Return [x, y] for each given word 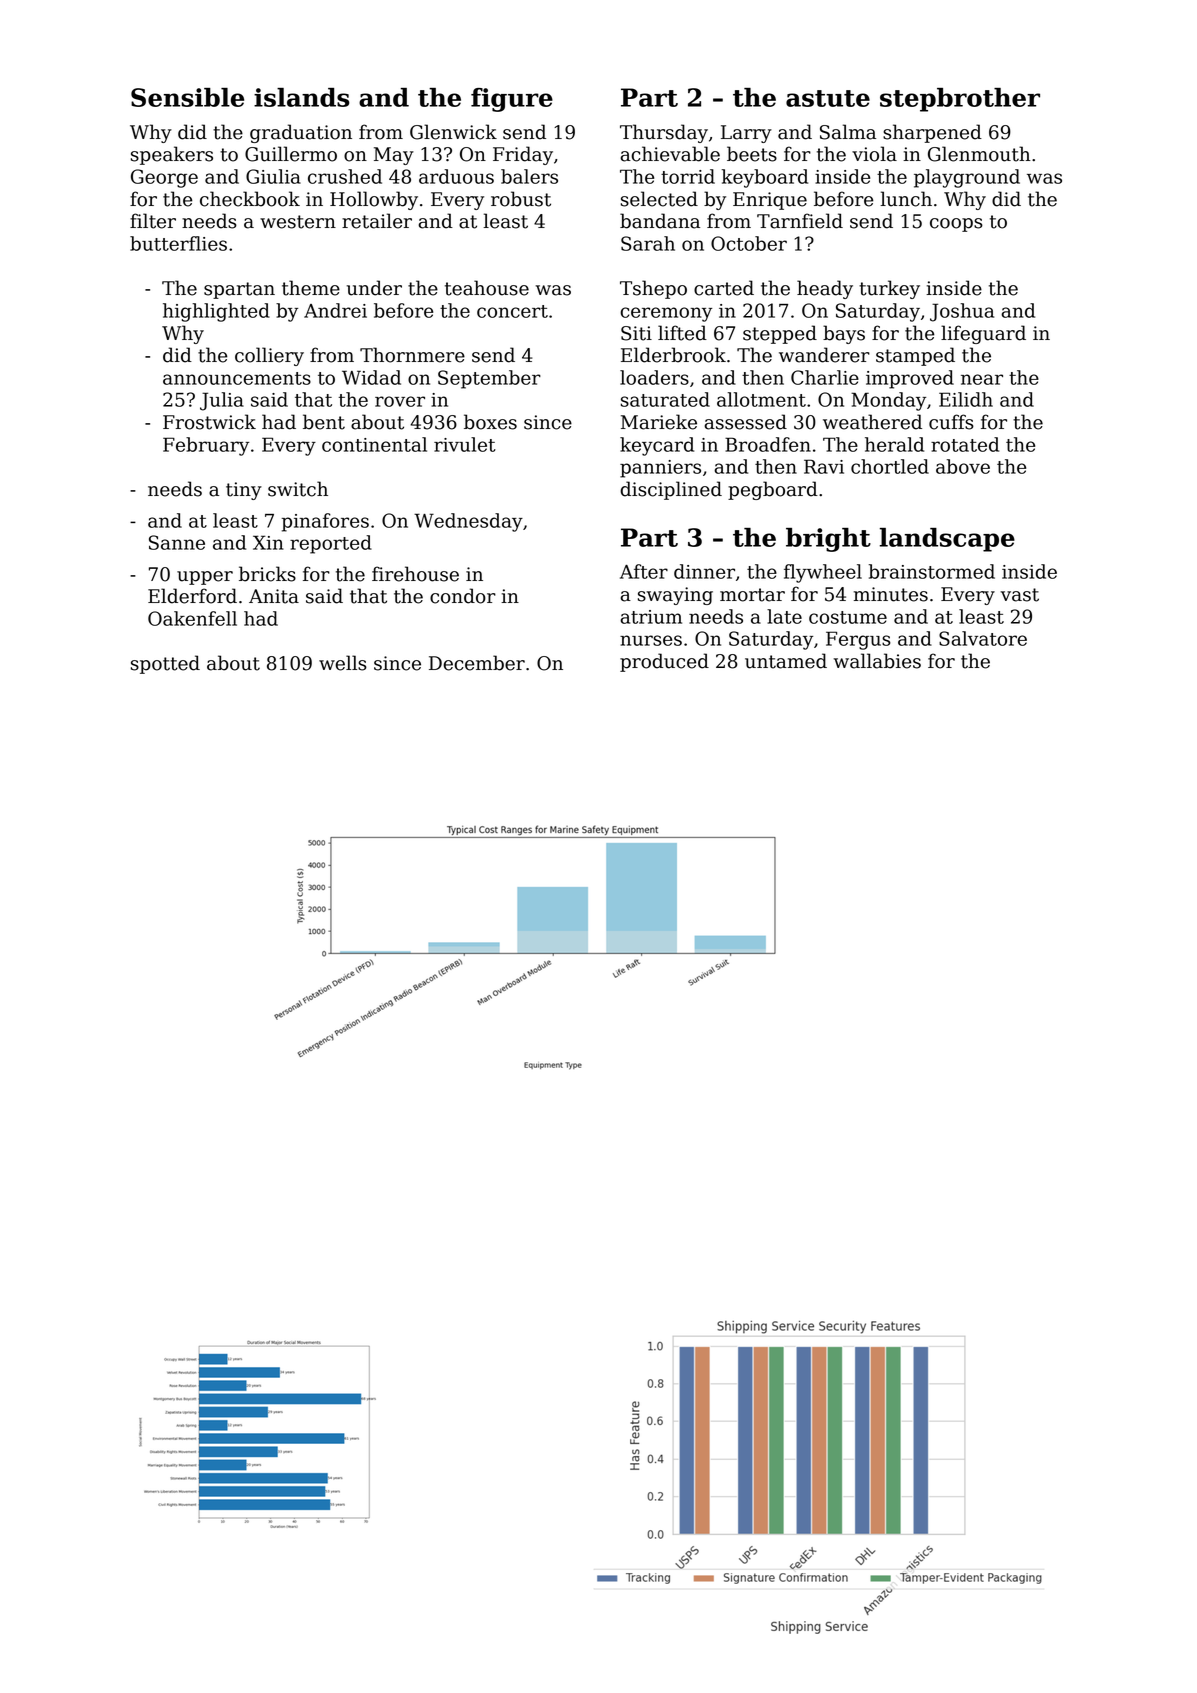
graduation [301, 133]
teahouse [487, 288]
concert [512, 311]
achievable [670, 154]
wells [343, 663]
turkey [889, 289]
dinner [704, 571]
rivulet [465, 444]
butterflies [178, 243]
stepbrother [960, 100]
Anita [274, 596]
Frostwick [209, 422]
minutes [891, 594]
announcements [237, 378]
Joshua [962, 312]
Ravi [824, 466]
